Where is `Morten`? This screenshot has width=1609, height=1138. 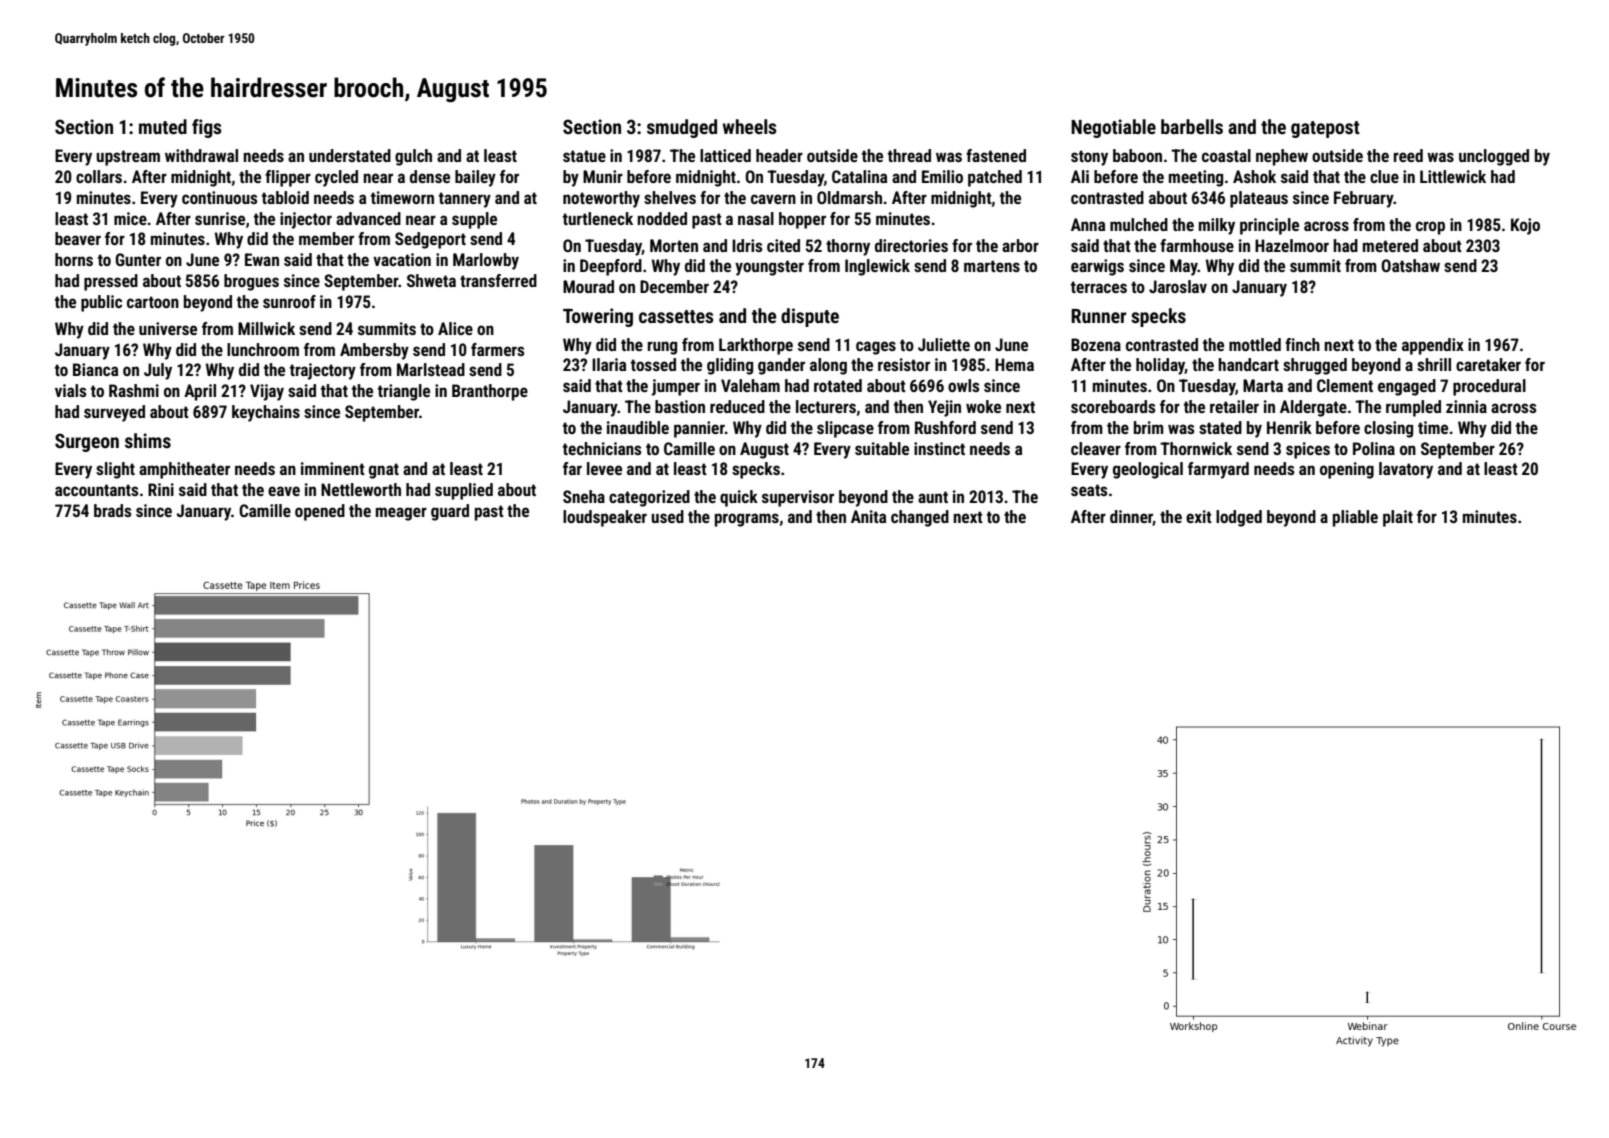
Morten is located at coordinates (674, 245).
